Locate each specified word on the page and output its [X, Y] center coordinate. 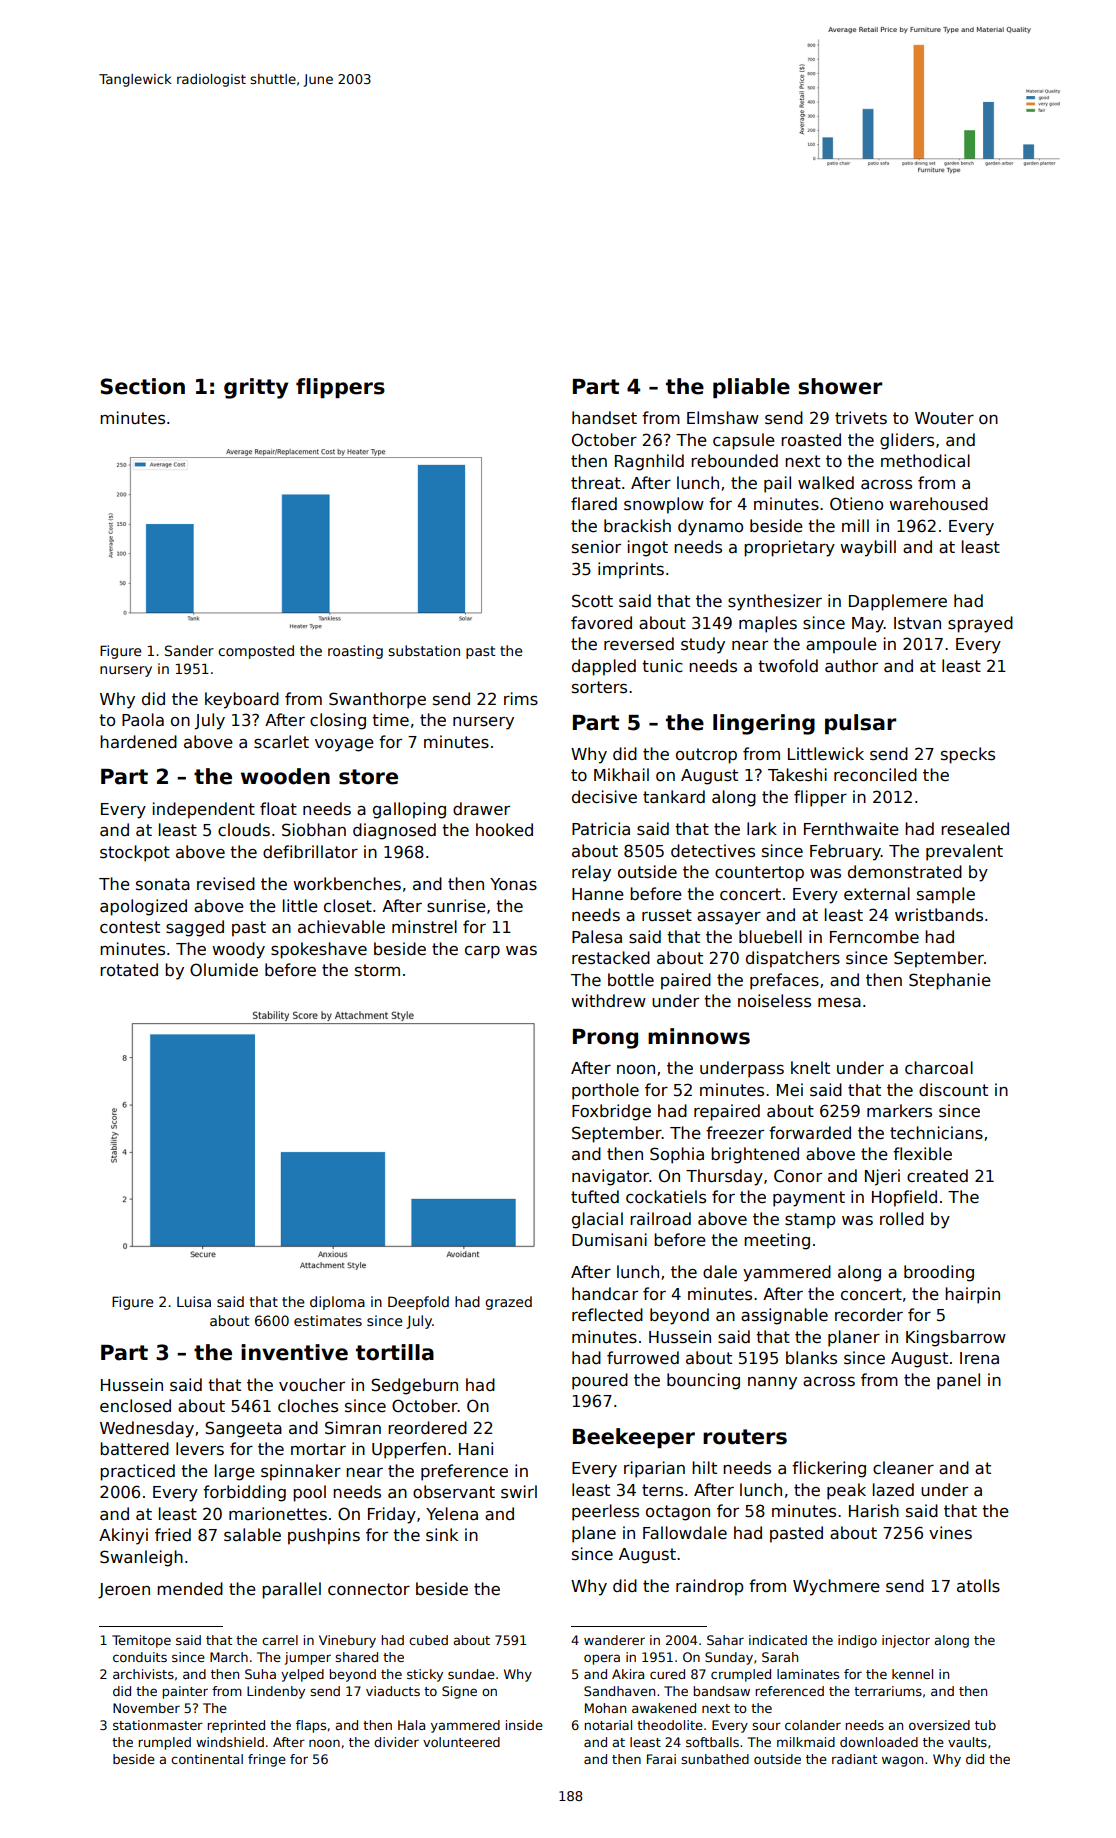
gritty [256, 388]
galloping [409, 810]
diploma [337, 1303]
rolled [902, 1218]
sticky [425, 1675]
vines [950, 1532]
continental [207, 1759]
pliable [751, 388]
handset [604, 418]
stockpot [135, 853]
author [851, 666]
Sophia [677, 1155]
